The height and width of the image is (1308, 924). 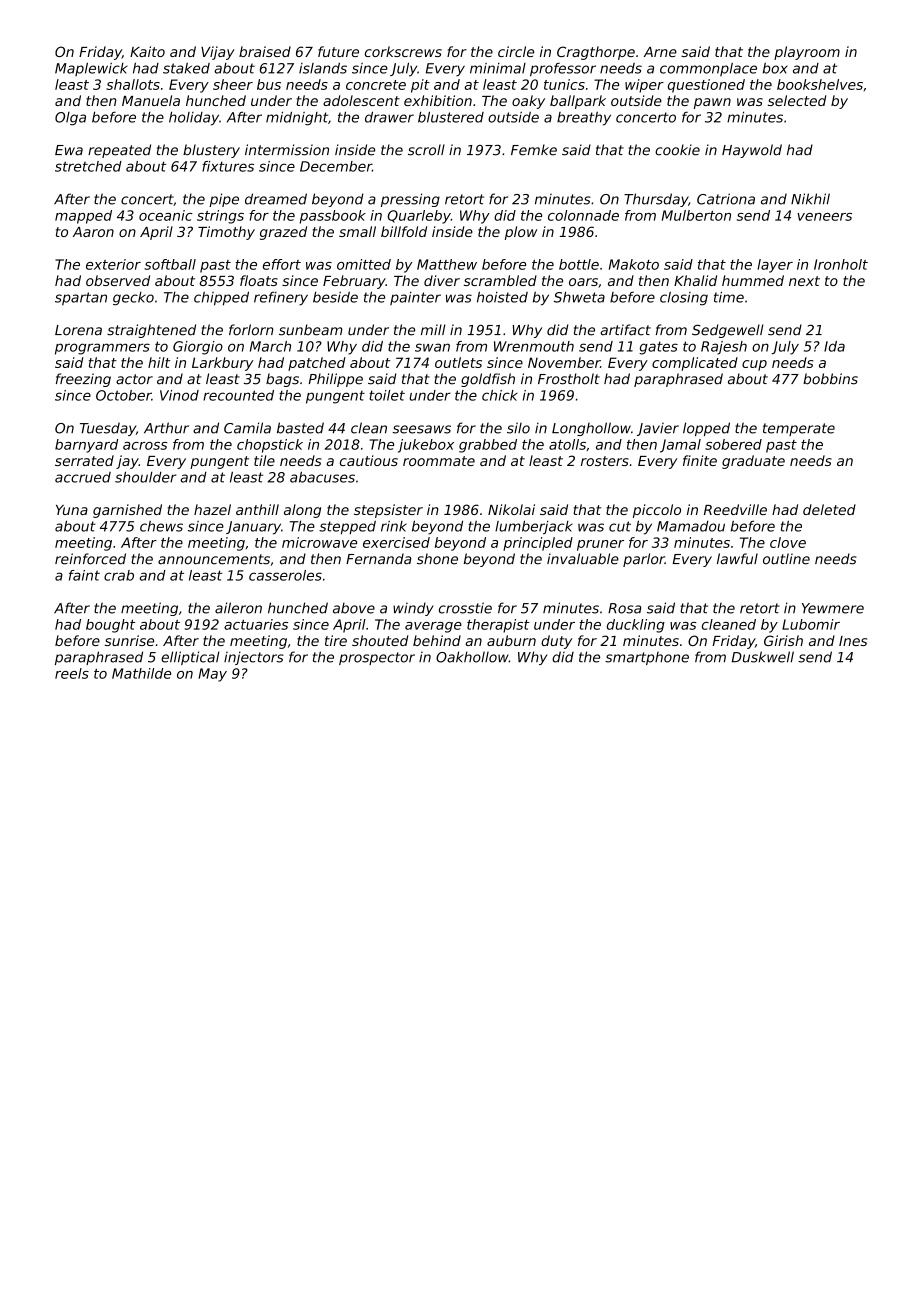 I want to click on closing, so click(x=684, y=299).
